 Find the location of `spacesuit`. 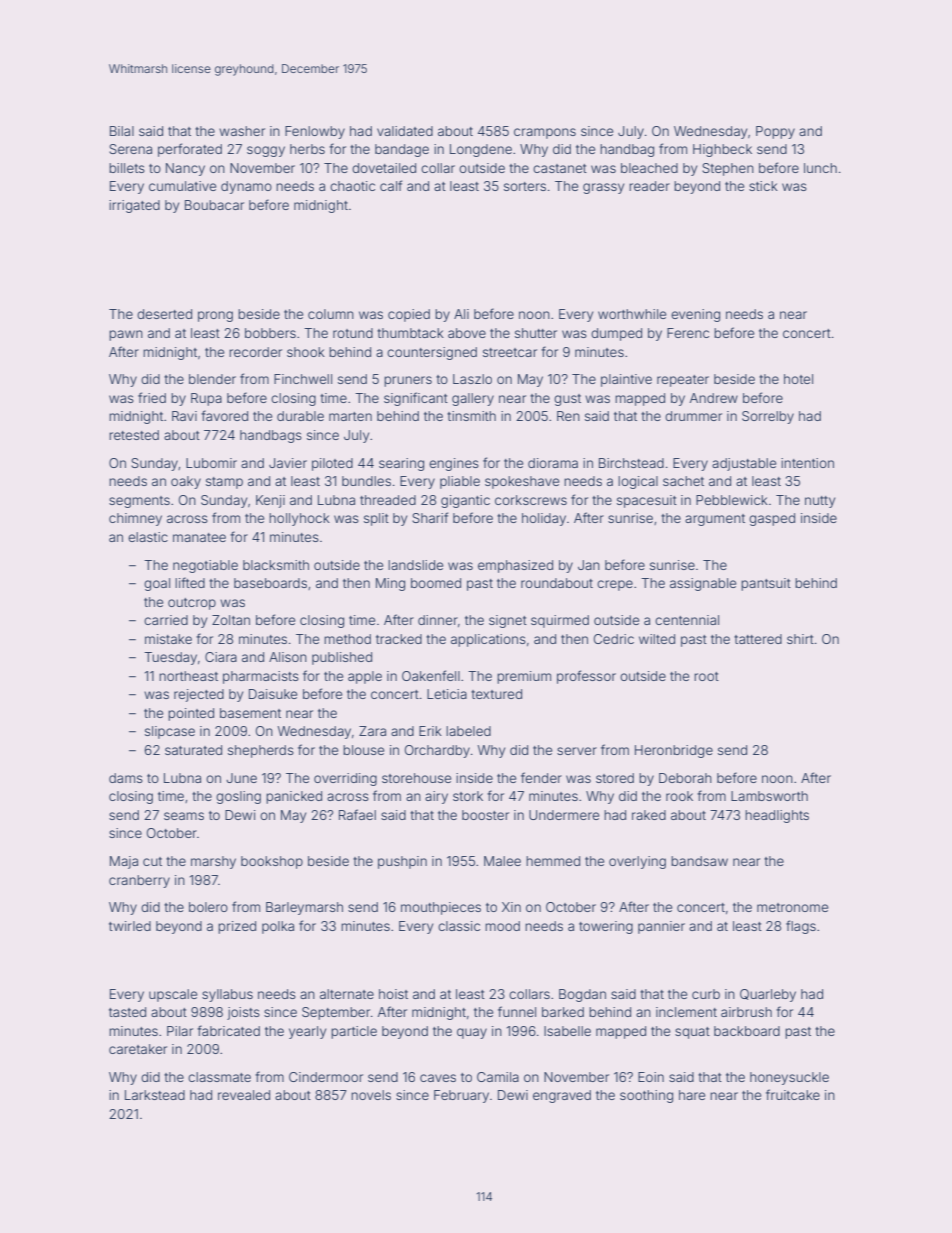

spacesuit is located at coordinates (647, 501).
